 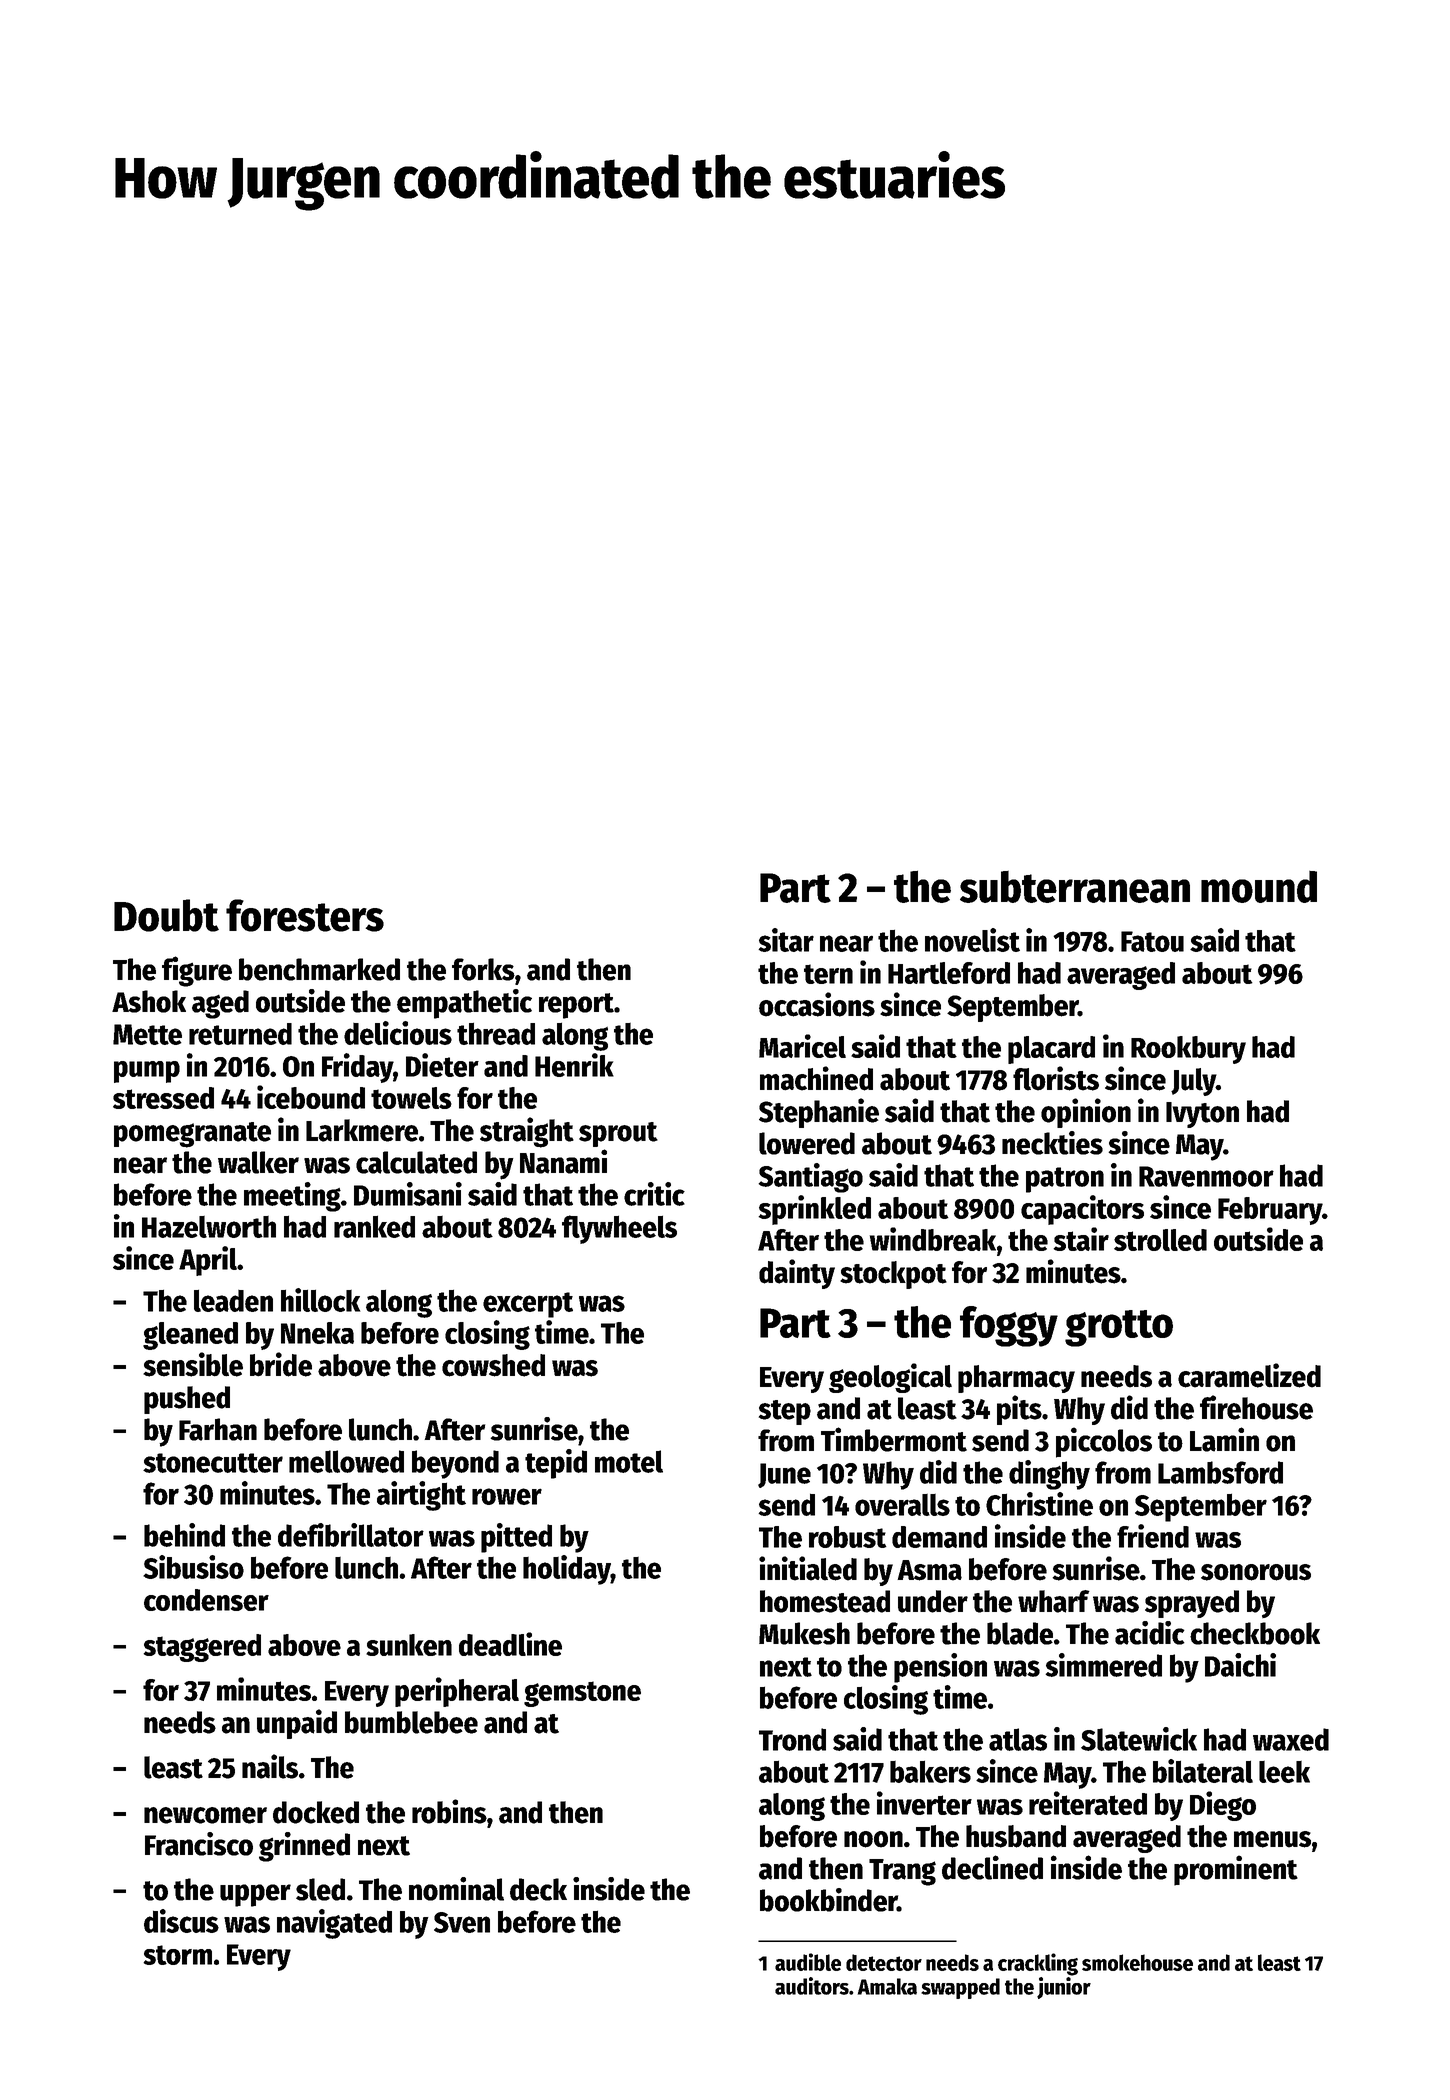 I want to click on Amaka, so click(x=887, y=1986).
